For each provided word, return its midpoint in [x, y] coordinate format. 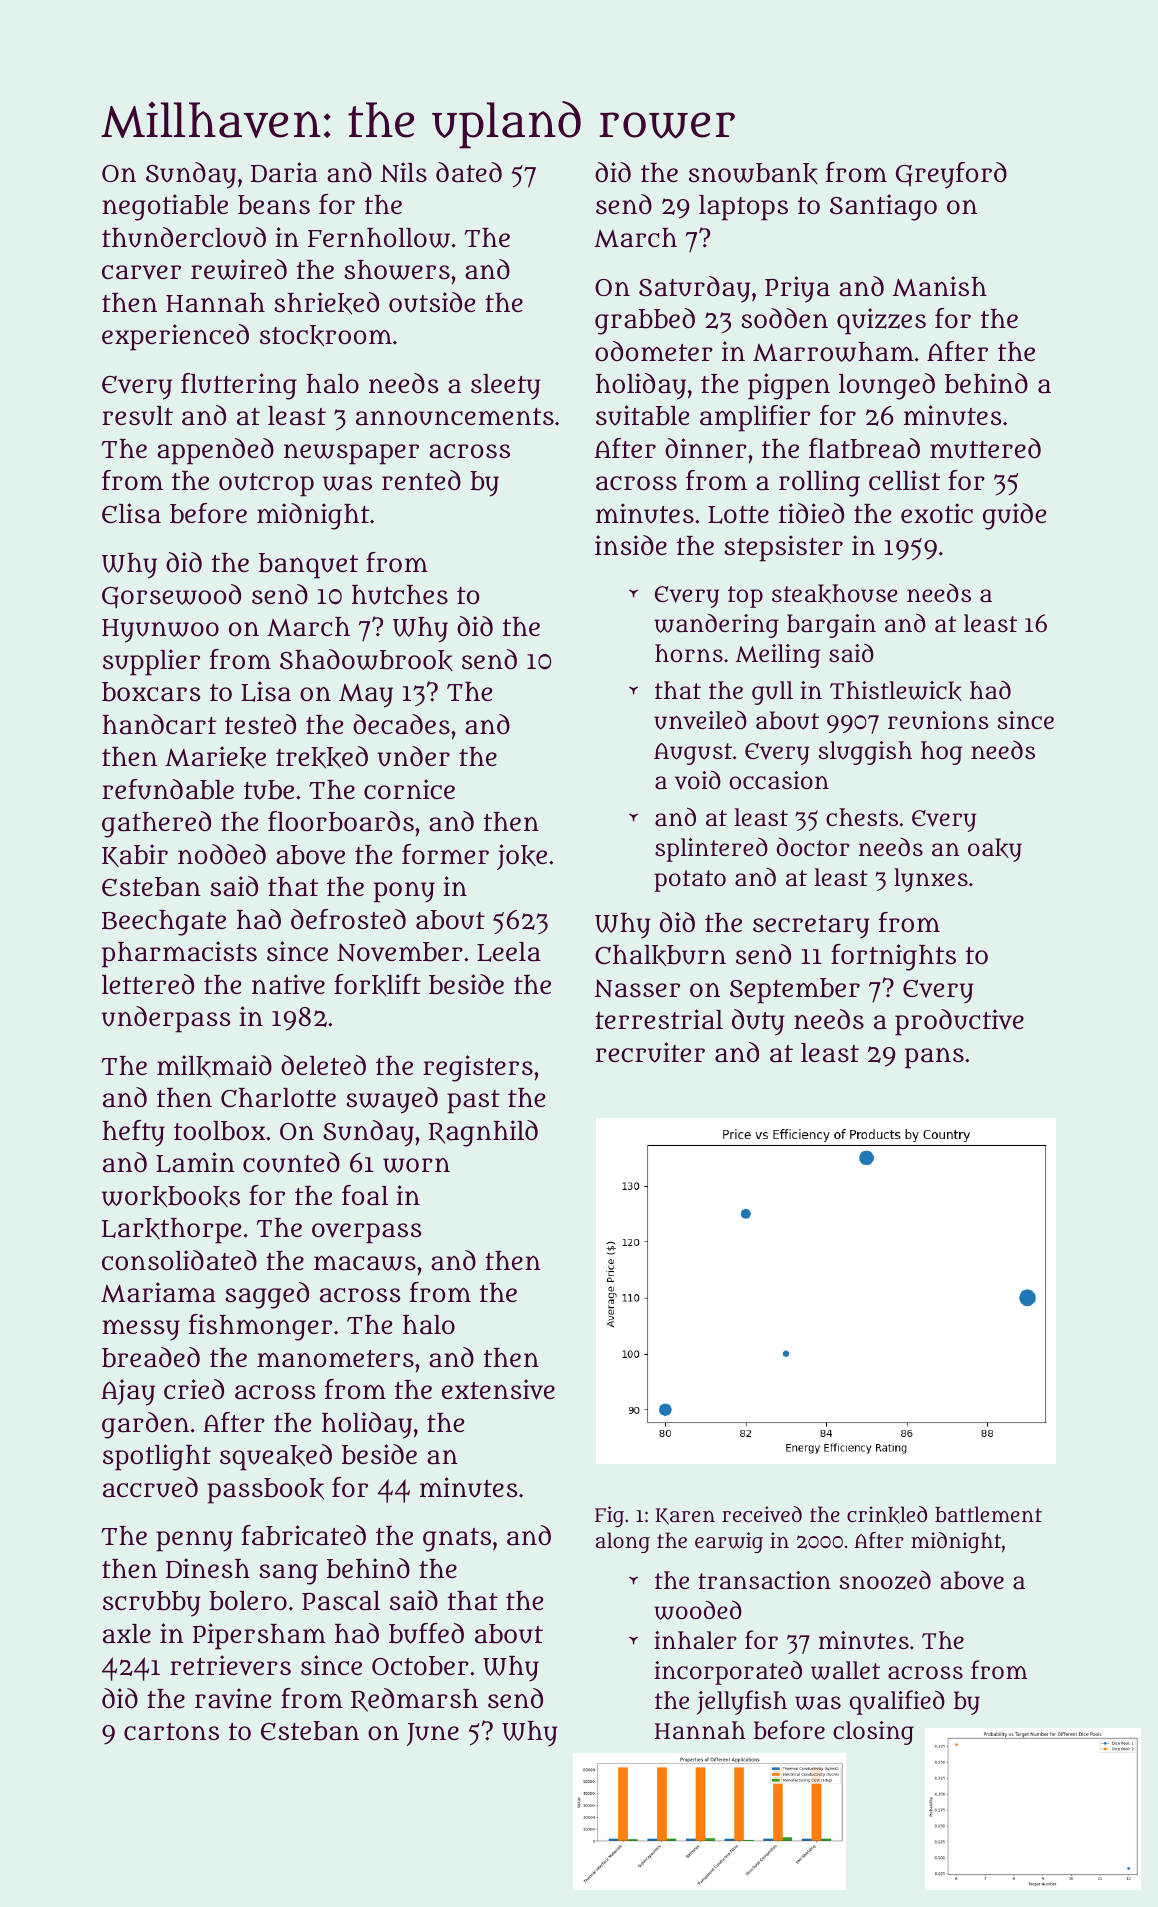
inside [631, 545]
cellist [904, 480]
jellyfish [742, 1702]
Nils [404, 172]
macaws [365, 1263]
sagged [267, 1295]
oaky [995, 850]
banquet [308, 566]
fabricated [304, 1535]
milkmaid [214, 1066]
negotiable [165, 207]
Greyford [951, 175]
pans [934, 1058]
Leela [509, 952]
